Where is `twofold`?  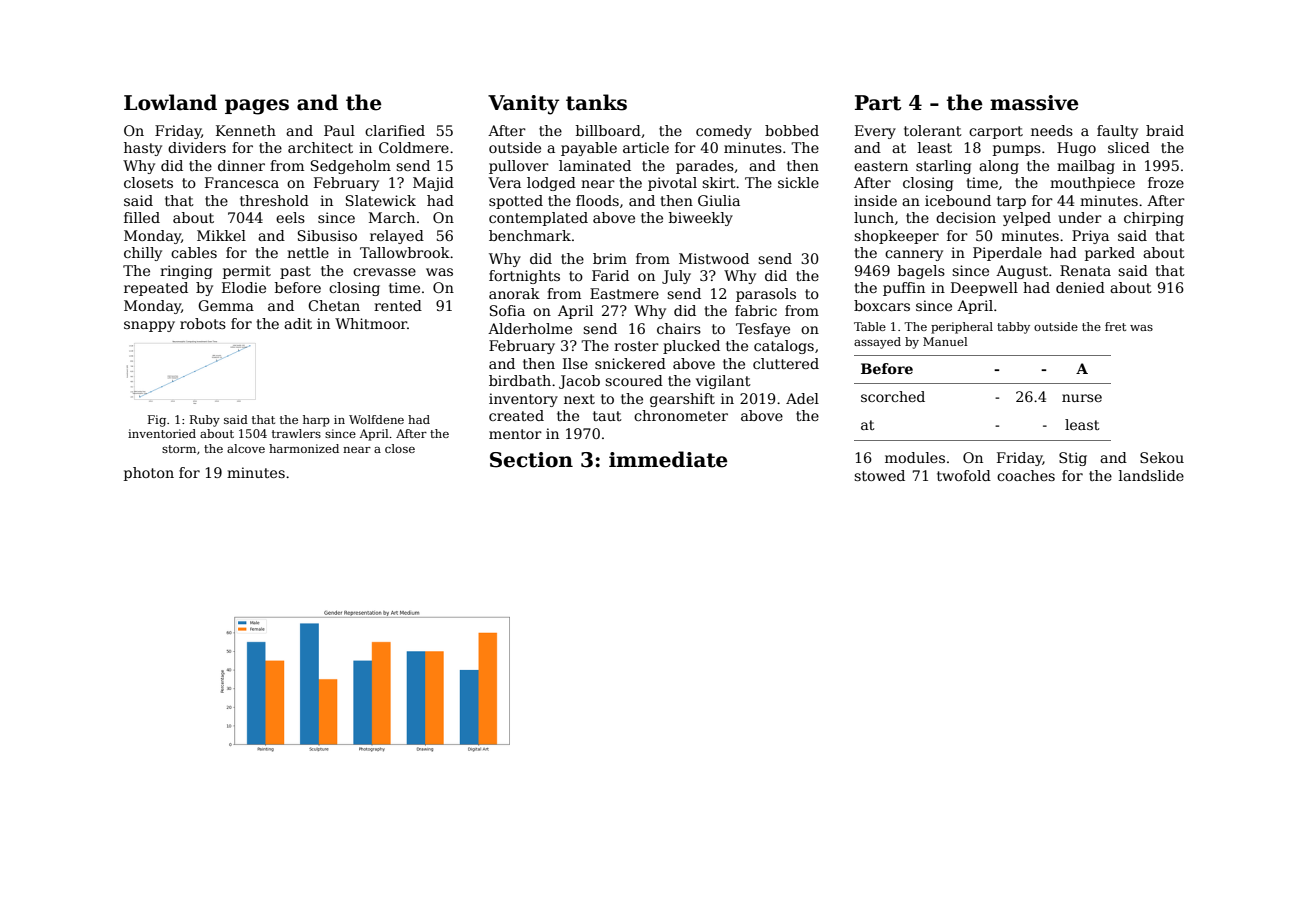 twofold is located at coordinates (964, 475).
